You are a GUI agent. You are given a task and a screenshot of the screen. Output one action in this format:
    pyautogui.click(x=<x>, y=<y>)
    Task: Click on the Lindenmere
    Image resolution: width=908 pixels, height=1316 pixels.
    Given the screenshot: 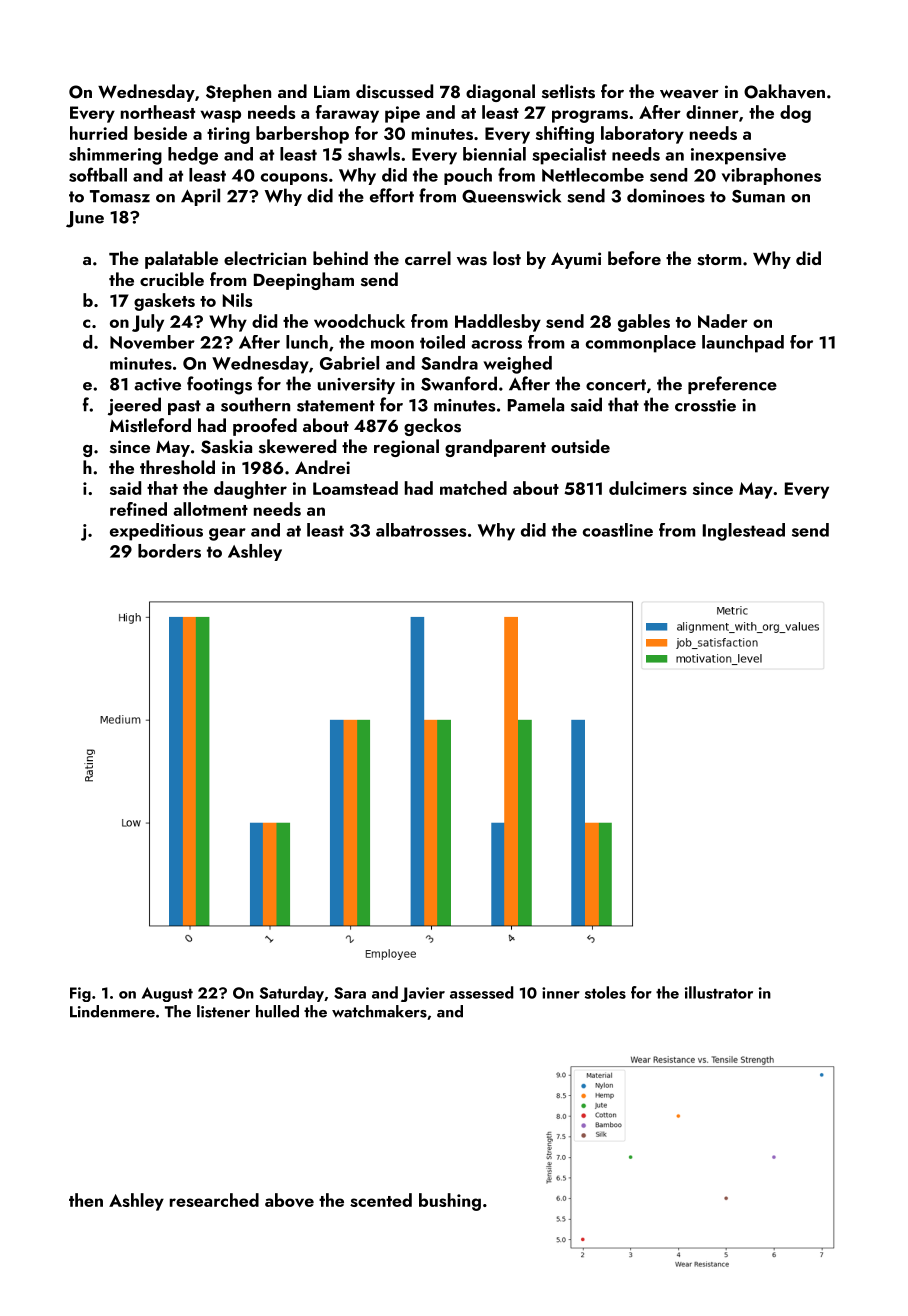 What is the action you would take?
    pyautogui.click(x=112, y=1011)
